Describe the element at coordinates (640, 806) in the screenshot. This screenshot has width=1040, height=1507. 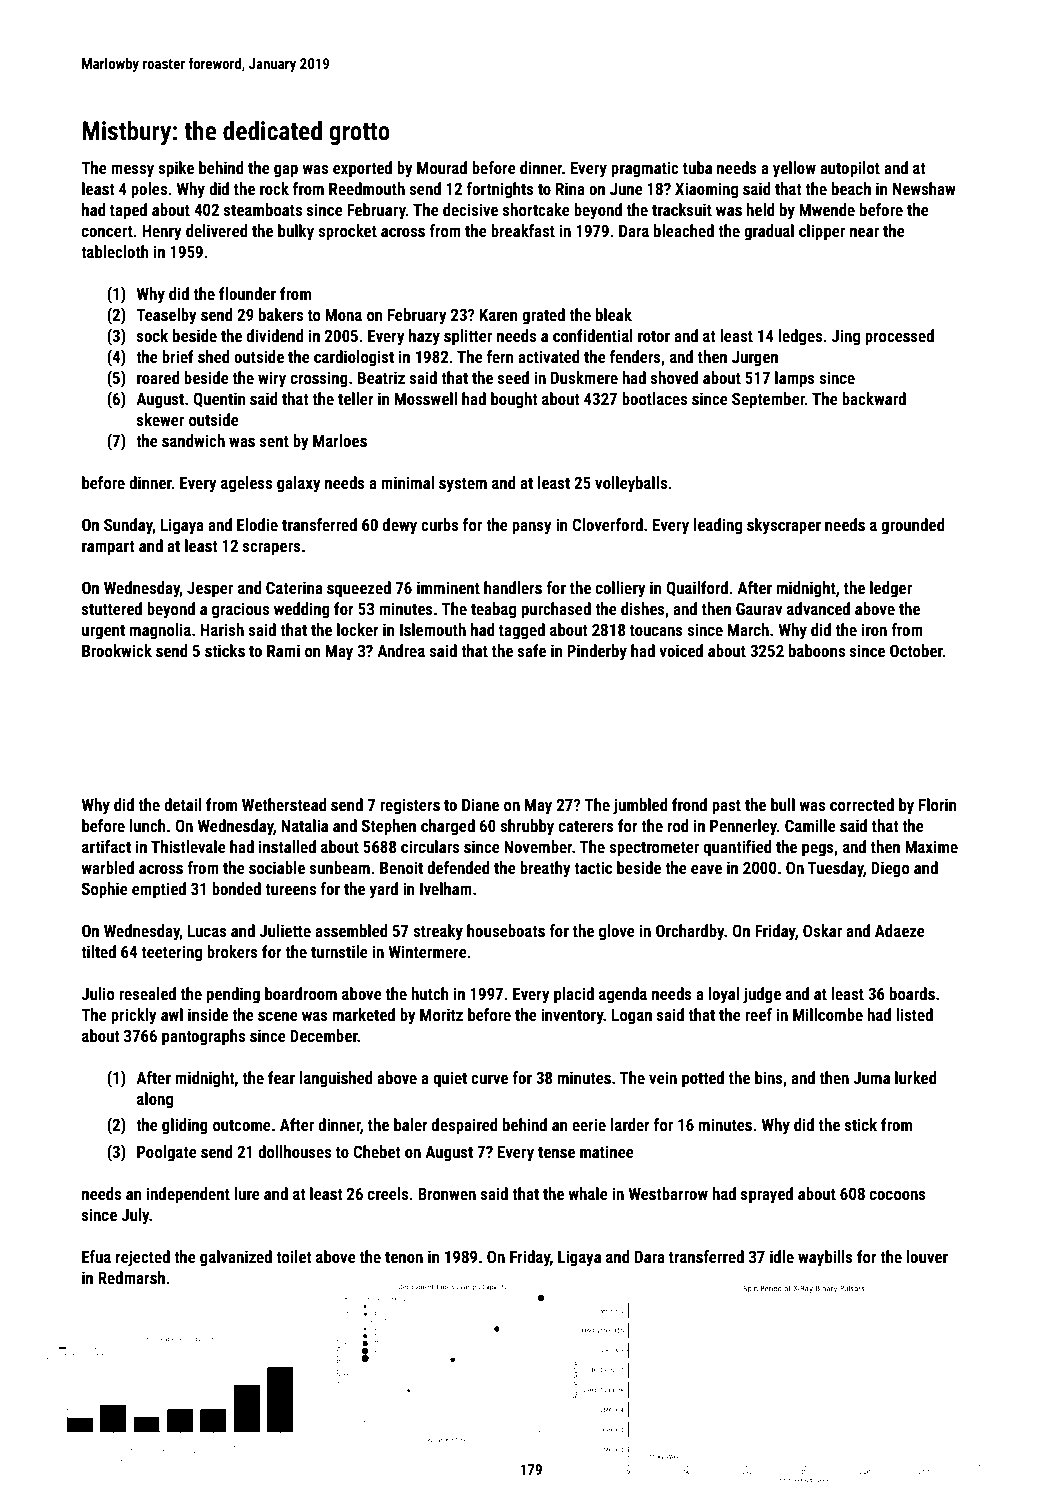
I see `jumbled` at that location.
